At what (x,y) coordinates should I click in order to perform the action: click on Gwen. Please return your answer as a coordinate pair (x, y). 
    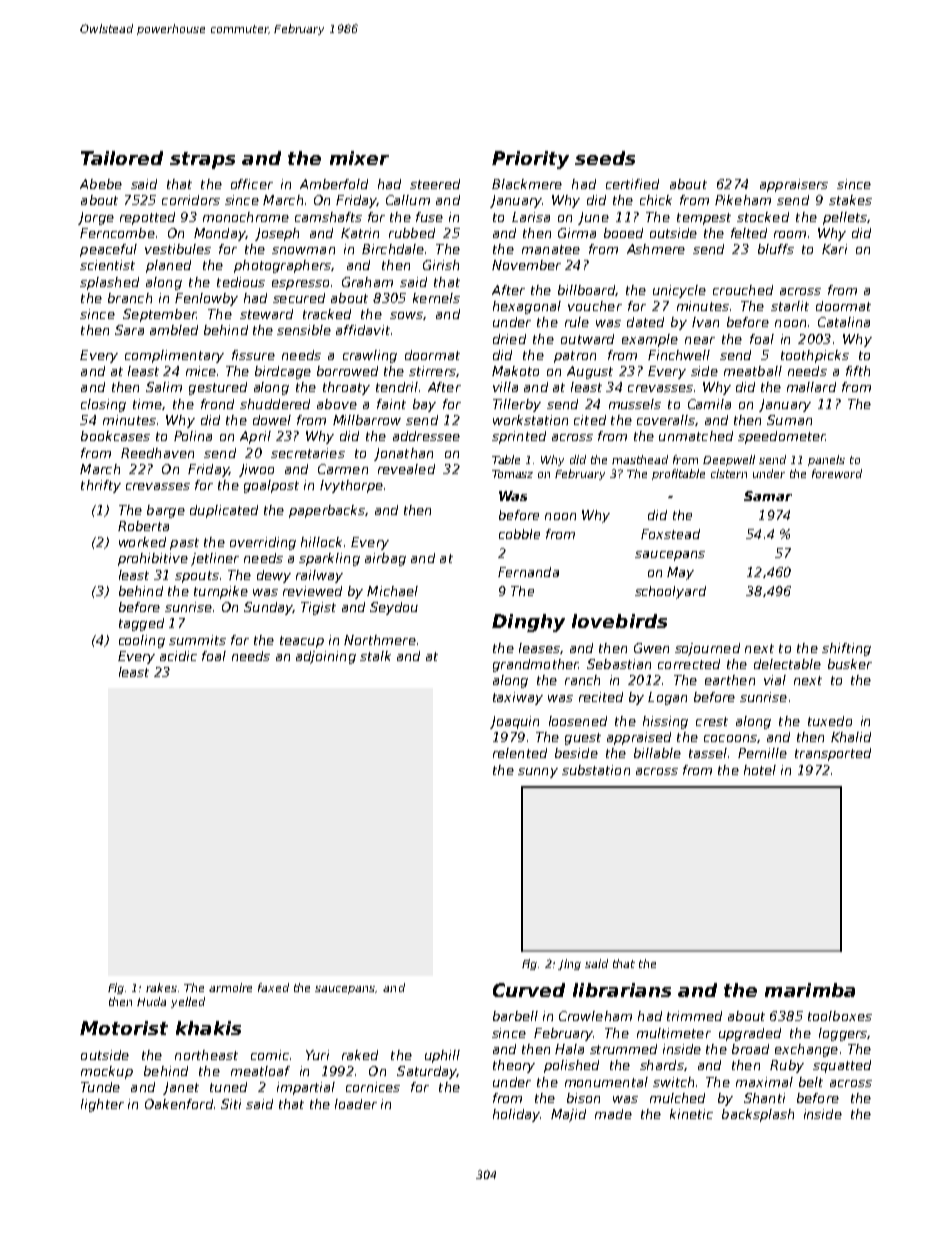
    Looking at the image, I should click on (651, 648).
